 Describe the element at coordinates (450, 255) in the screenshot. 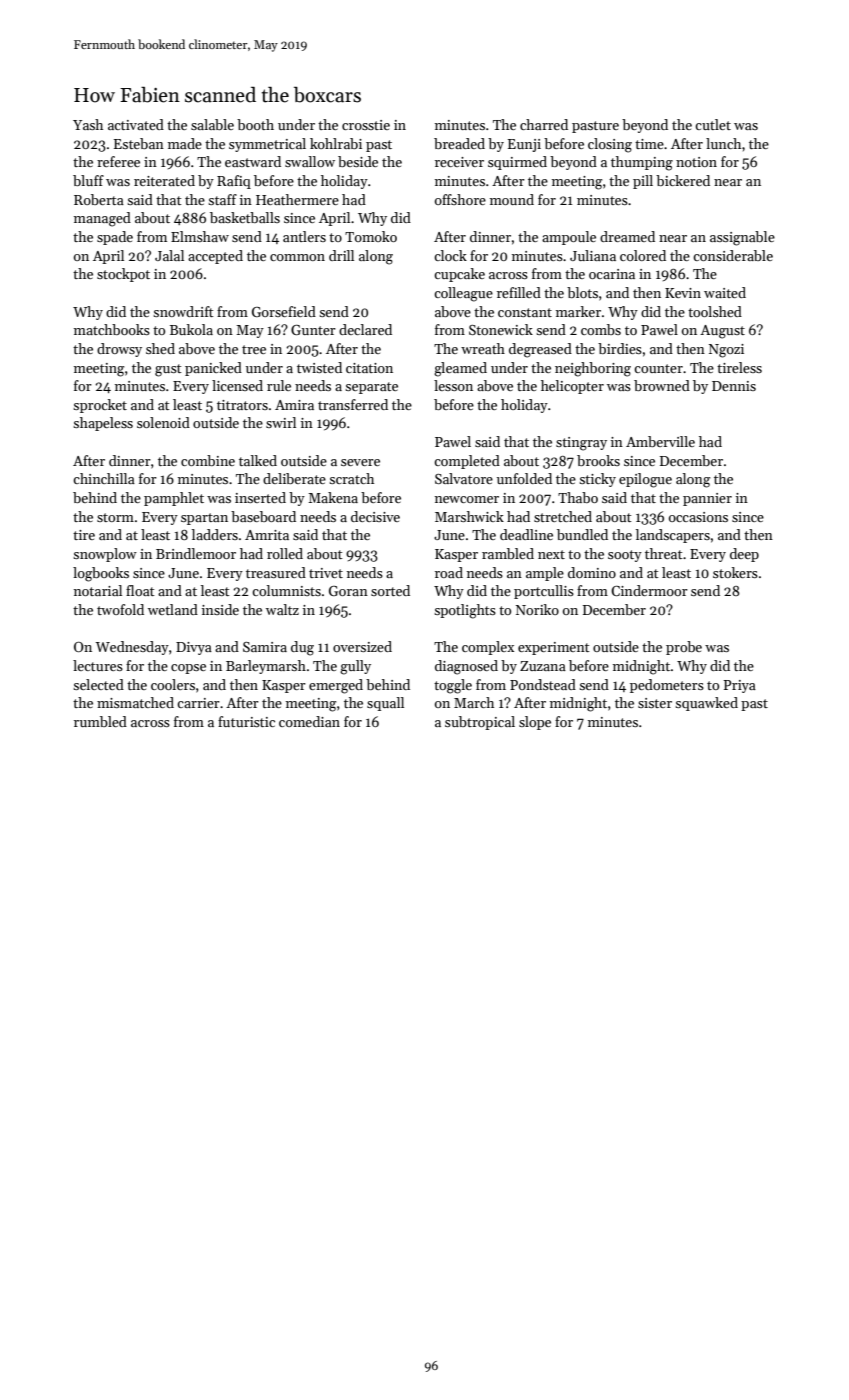

I see `clock` at that location.
